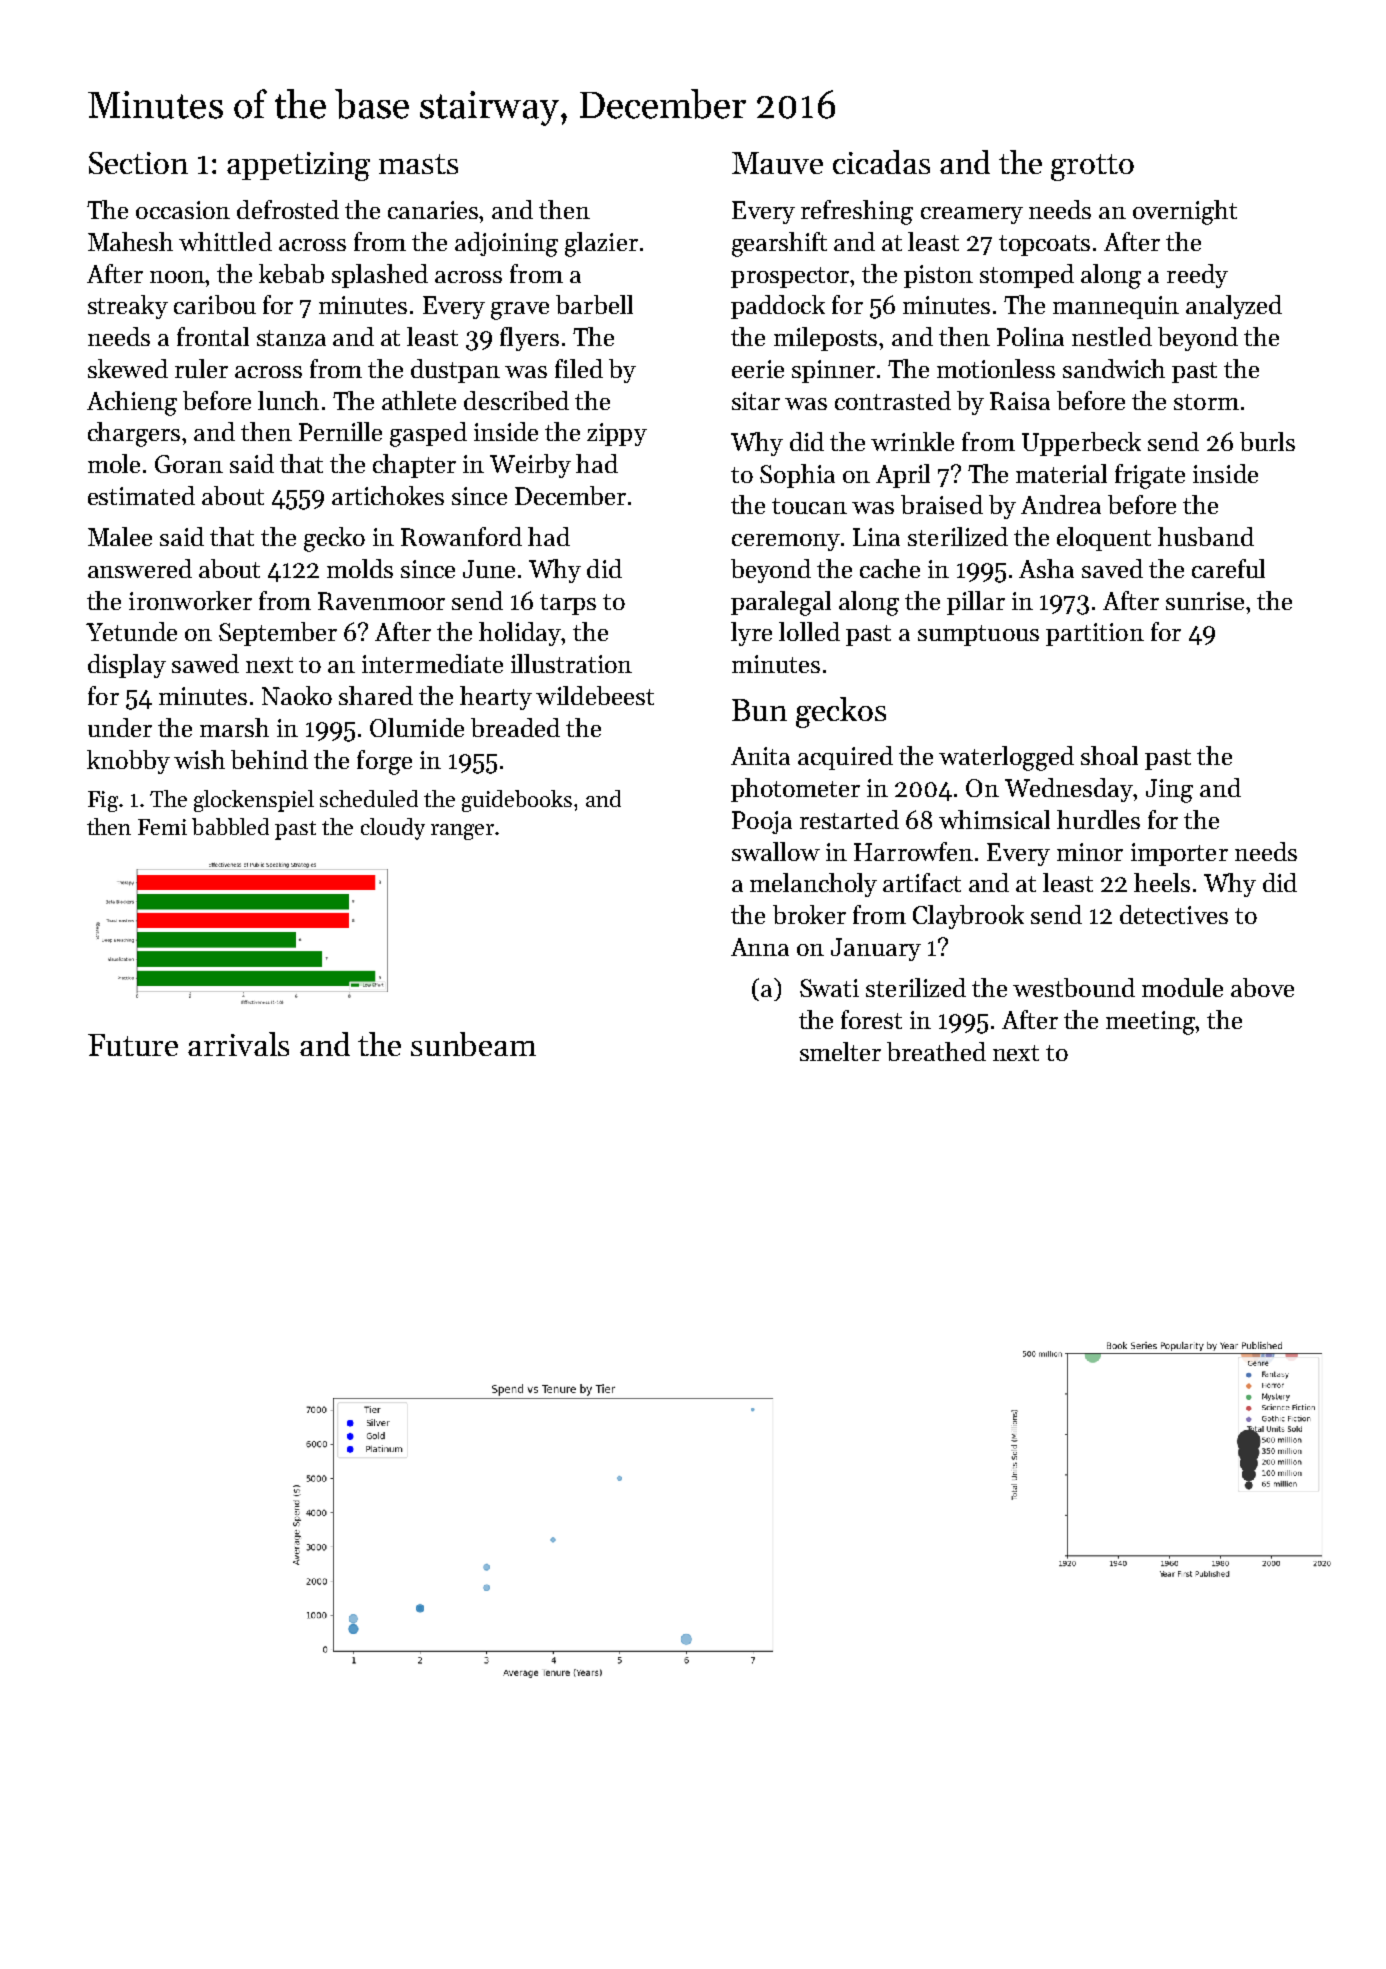 The width and height of the document is (1386, 1969). Describe the element at coordinates (760, 756) in the document. I see `Anita` at that location.
